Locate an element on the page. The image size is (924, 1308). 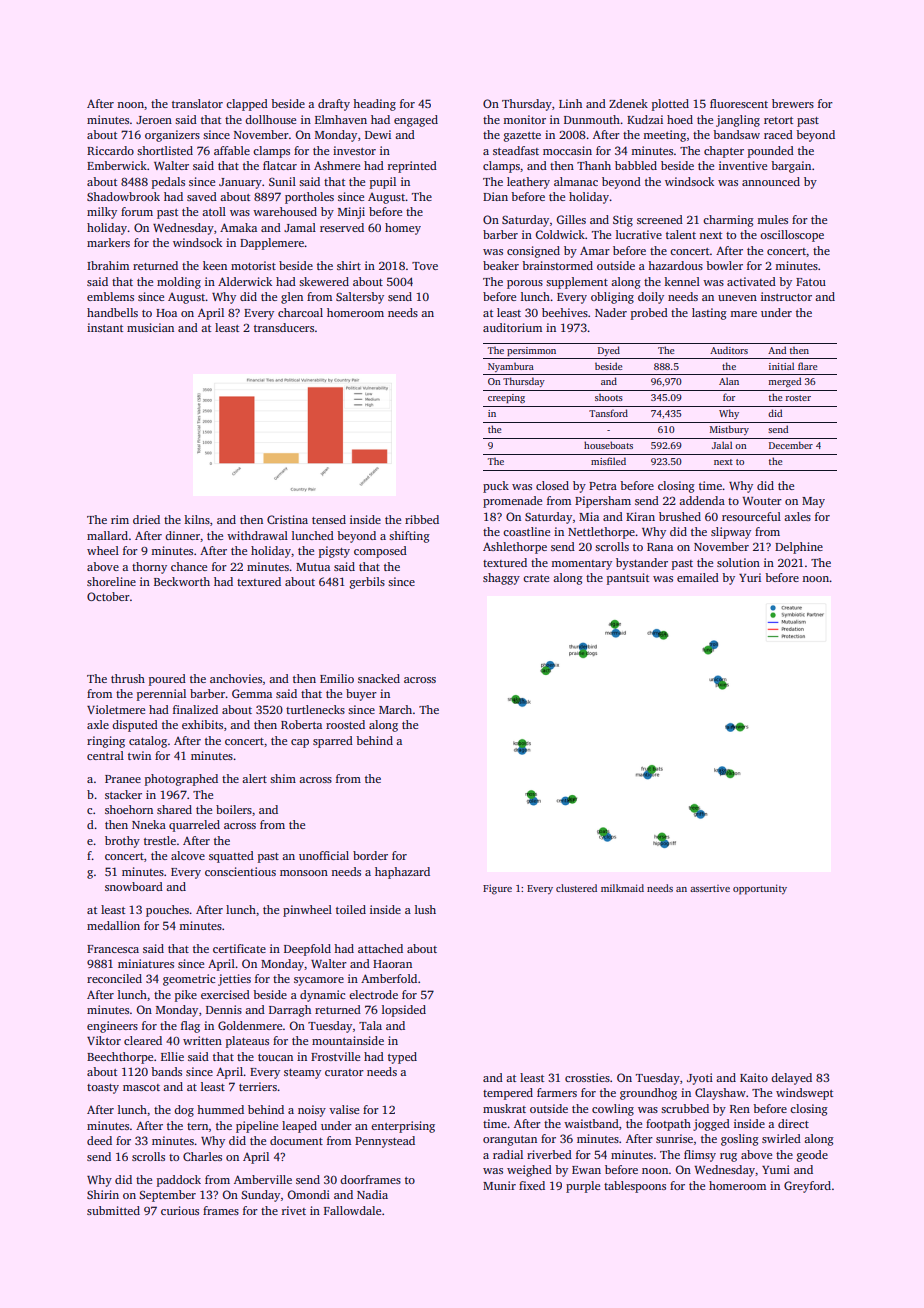
brewers is located at coordinates (793, 103).
